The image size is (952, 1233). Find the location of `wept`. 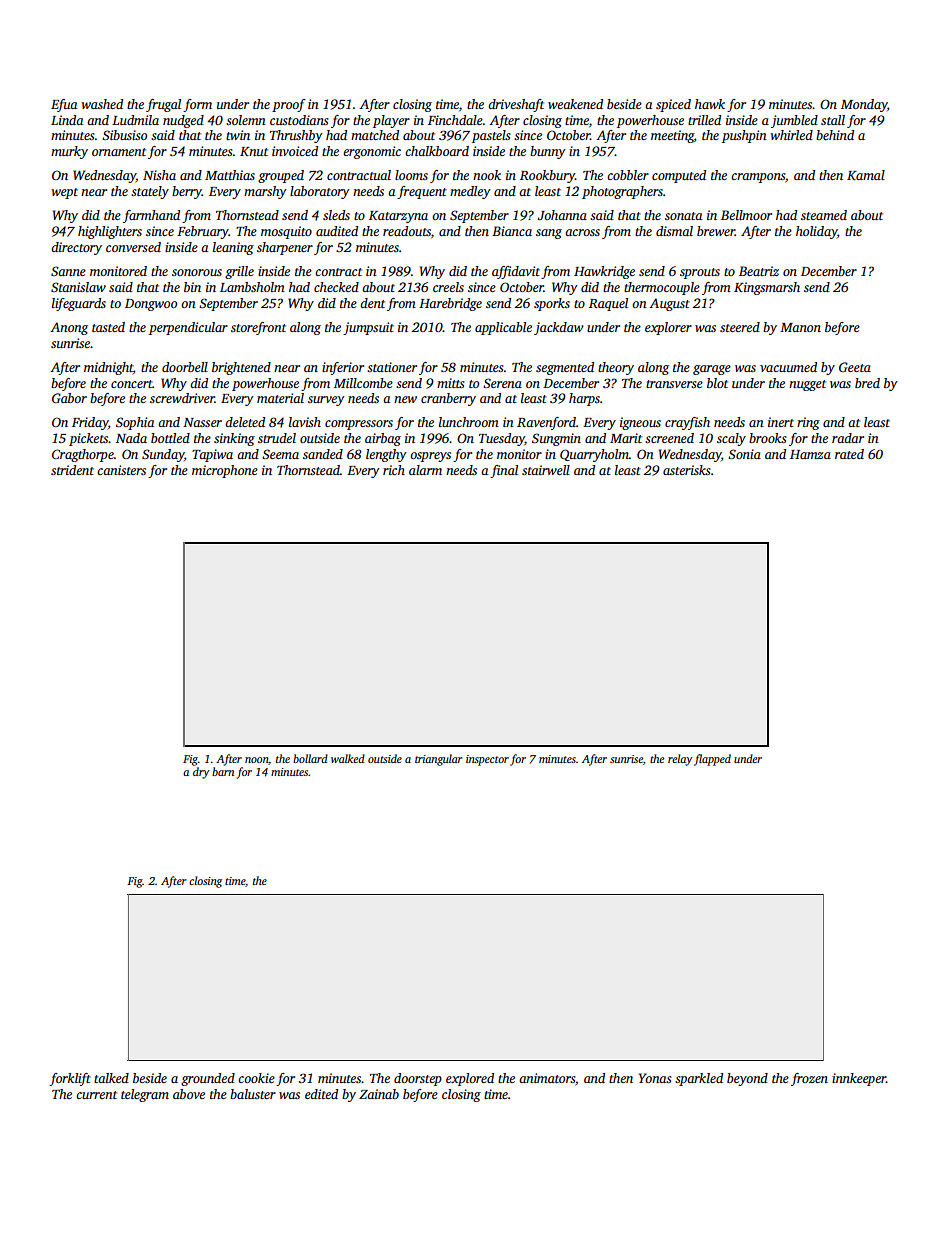

wept is located at coordinates (64, 193).
